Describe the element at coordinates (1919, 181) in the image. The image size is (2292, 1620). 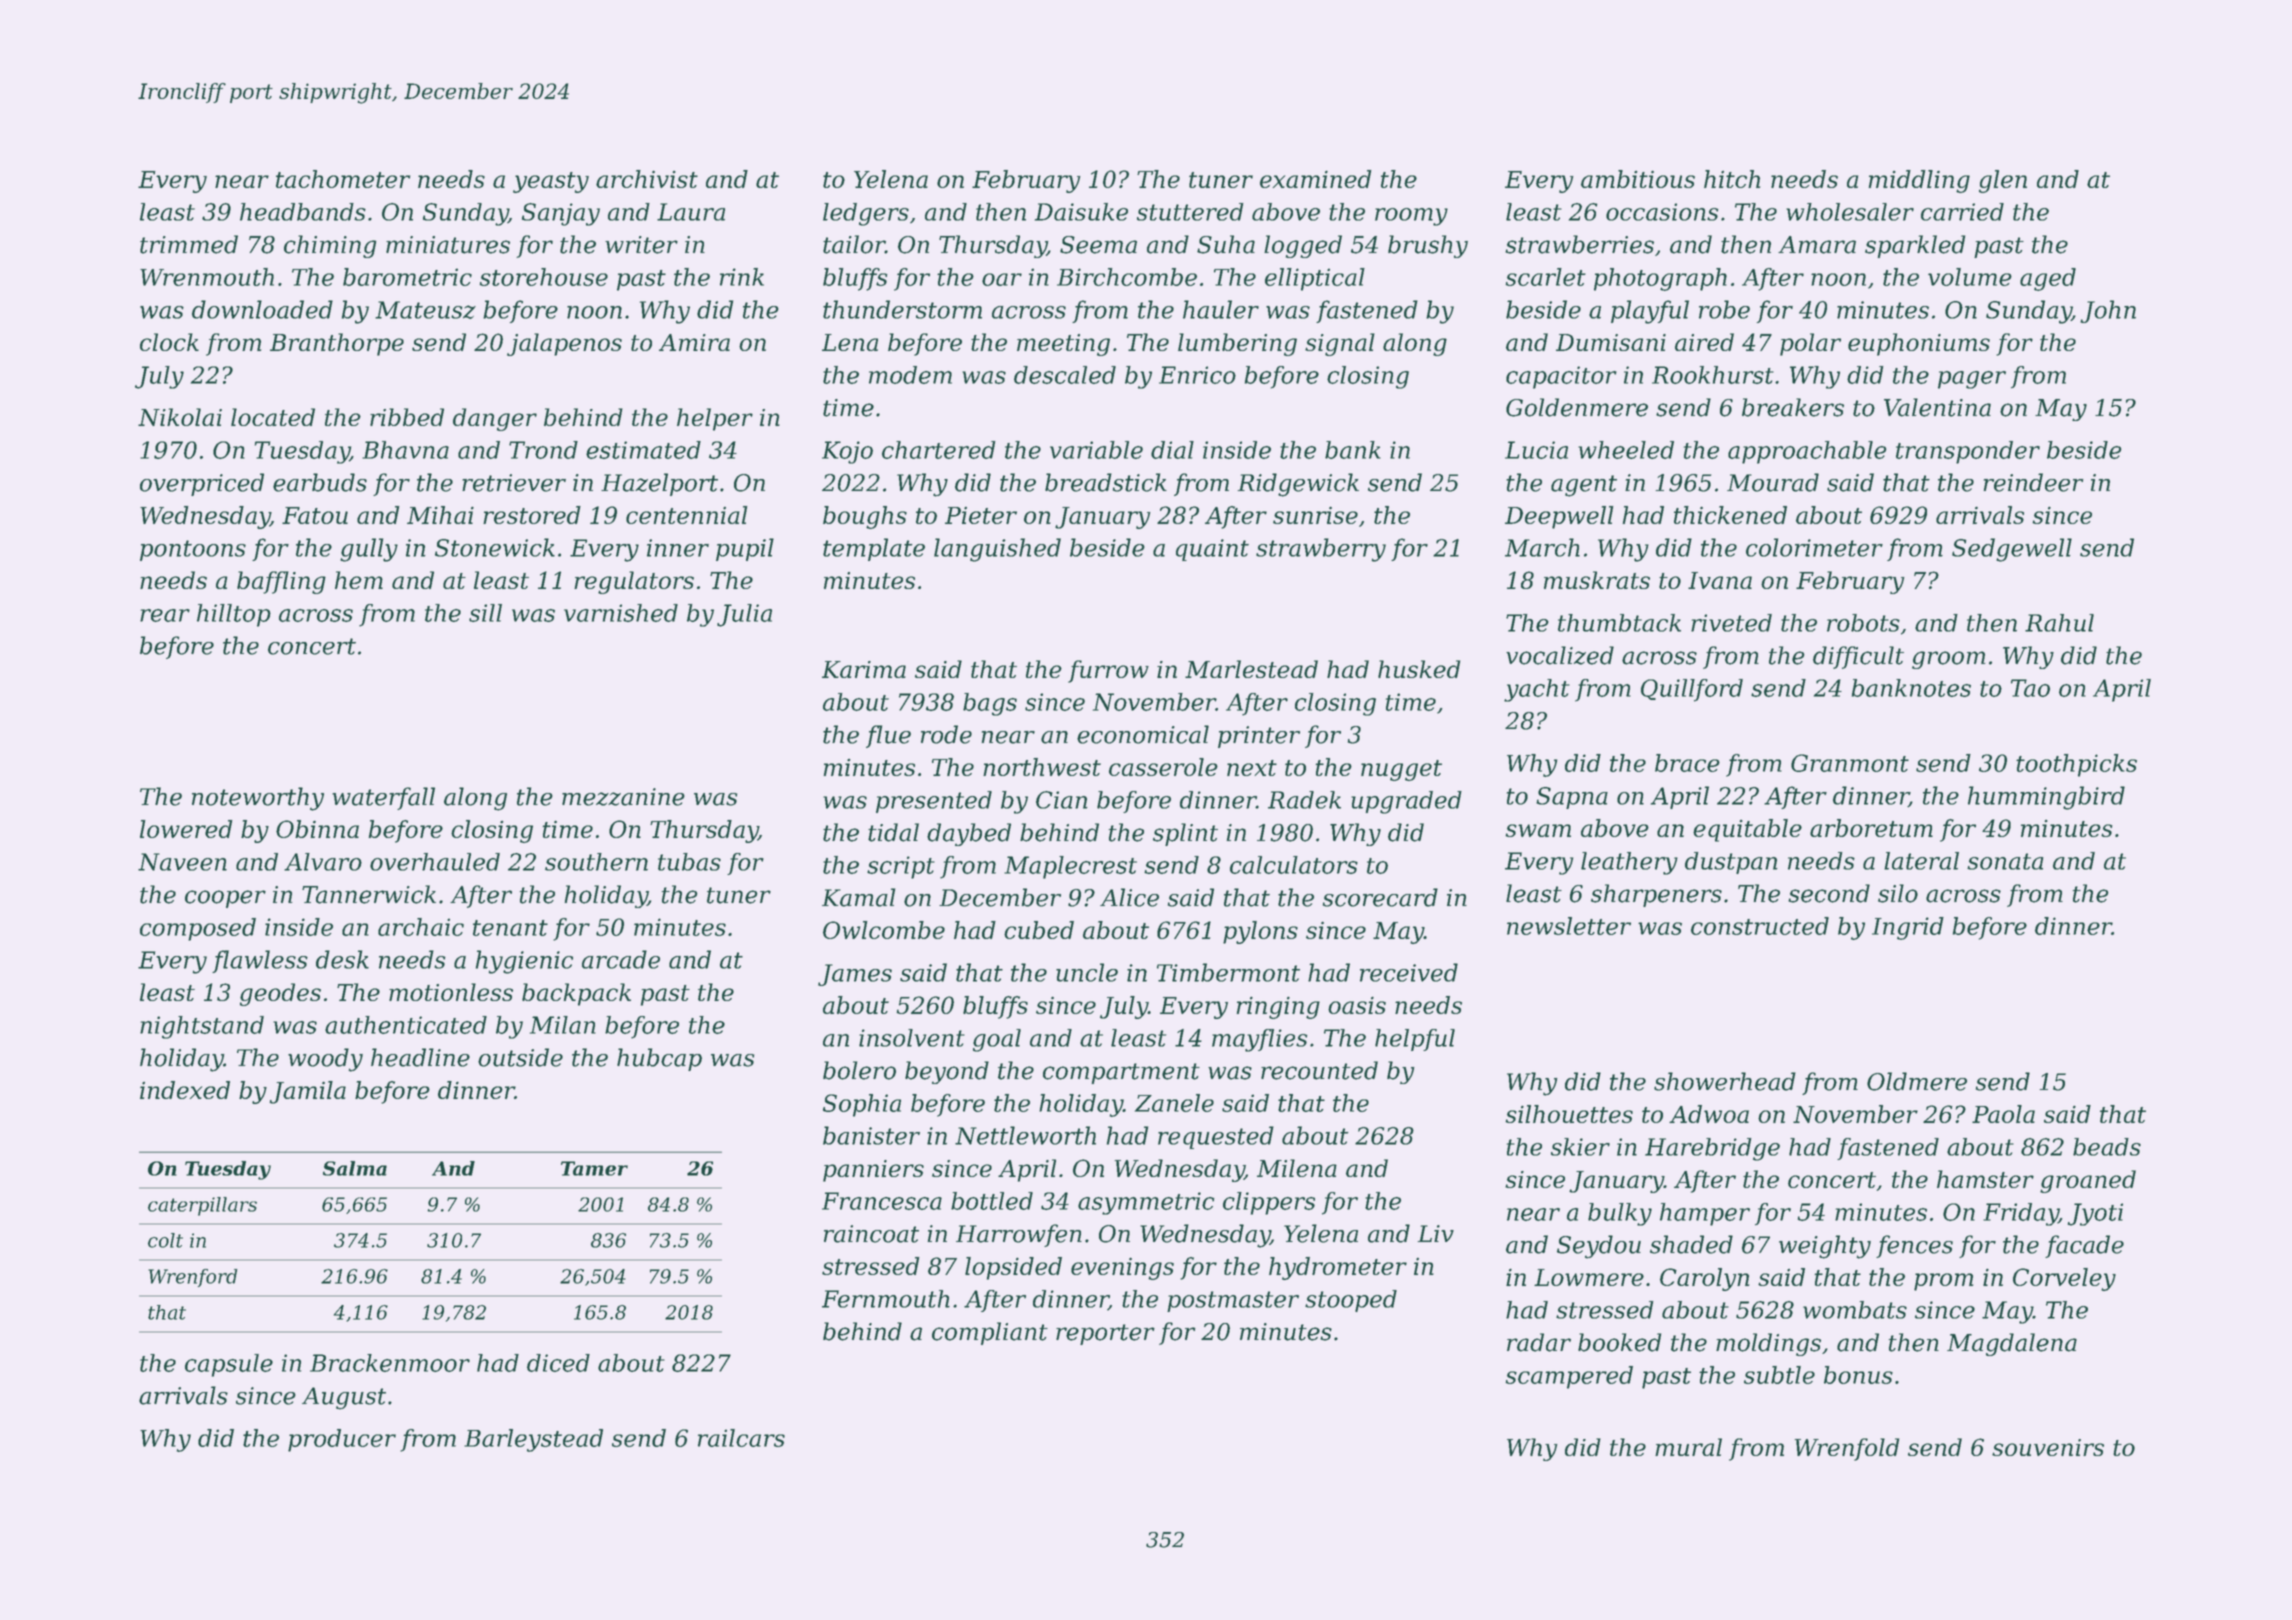
I see `middling` at that location.
